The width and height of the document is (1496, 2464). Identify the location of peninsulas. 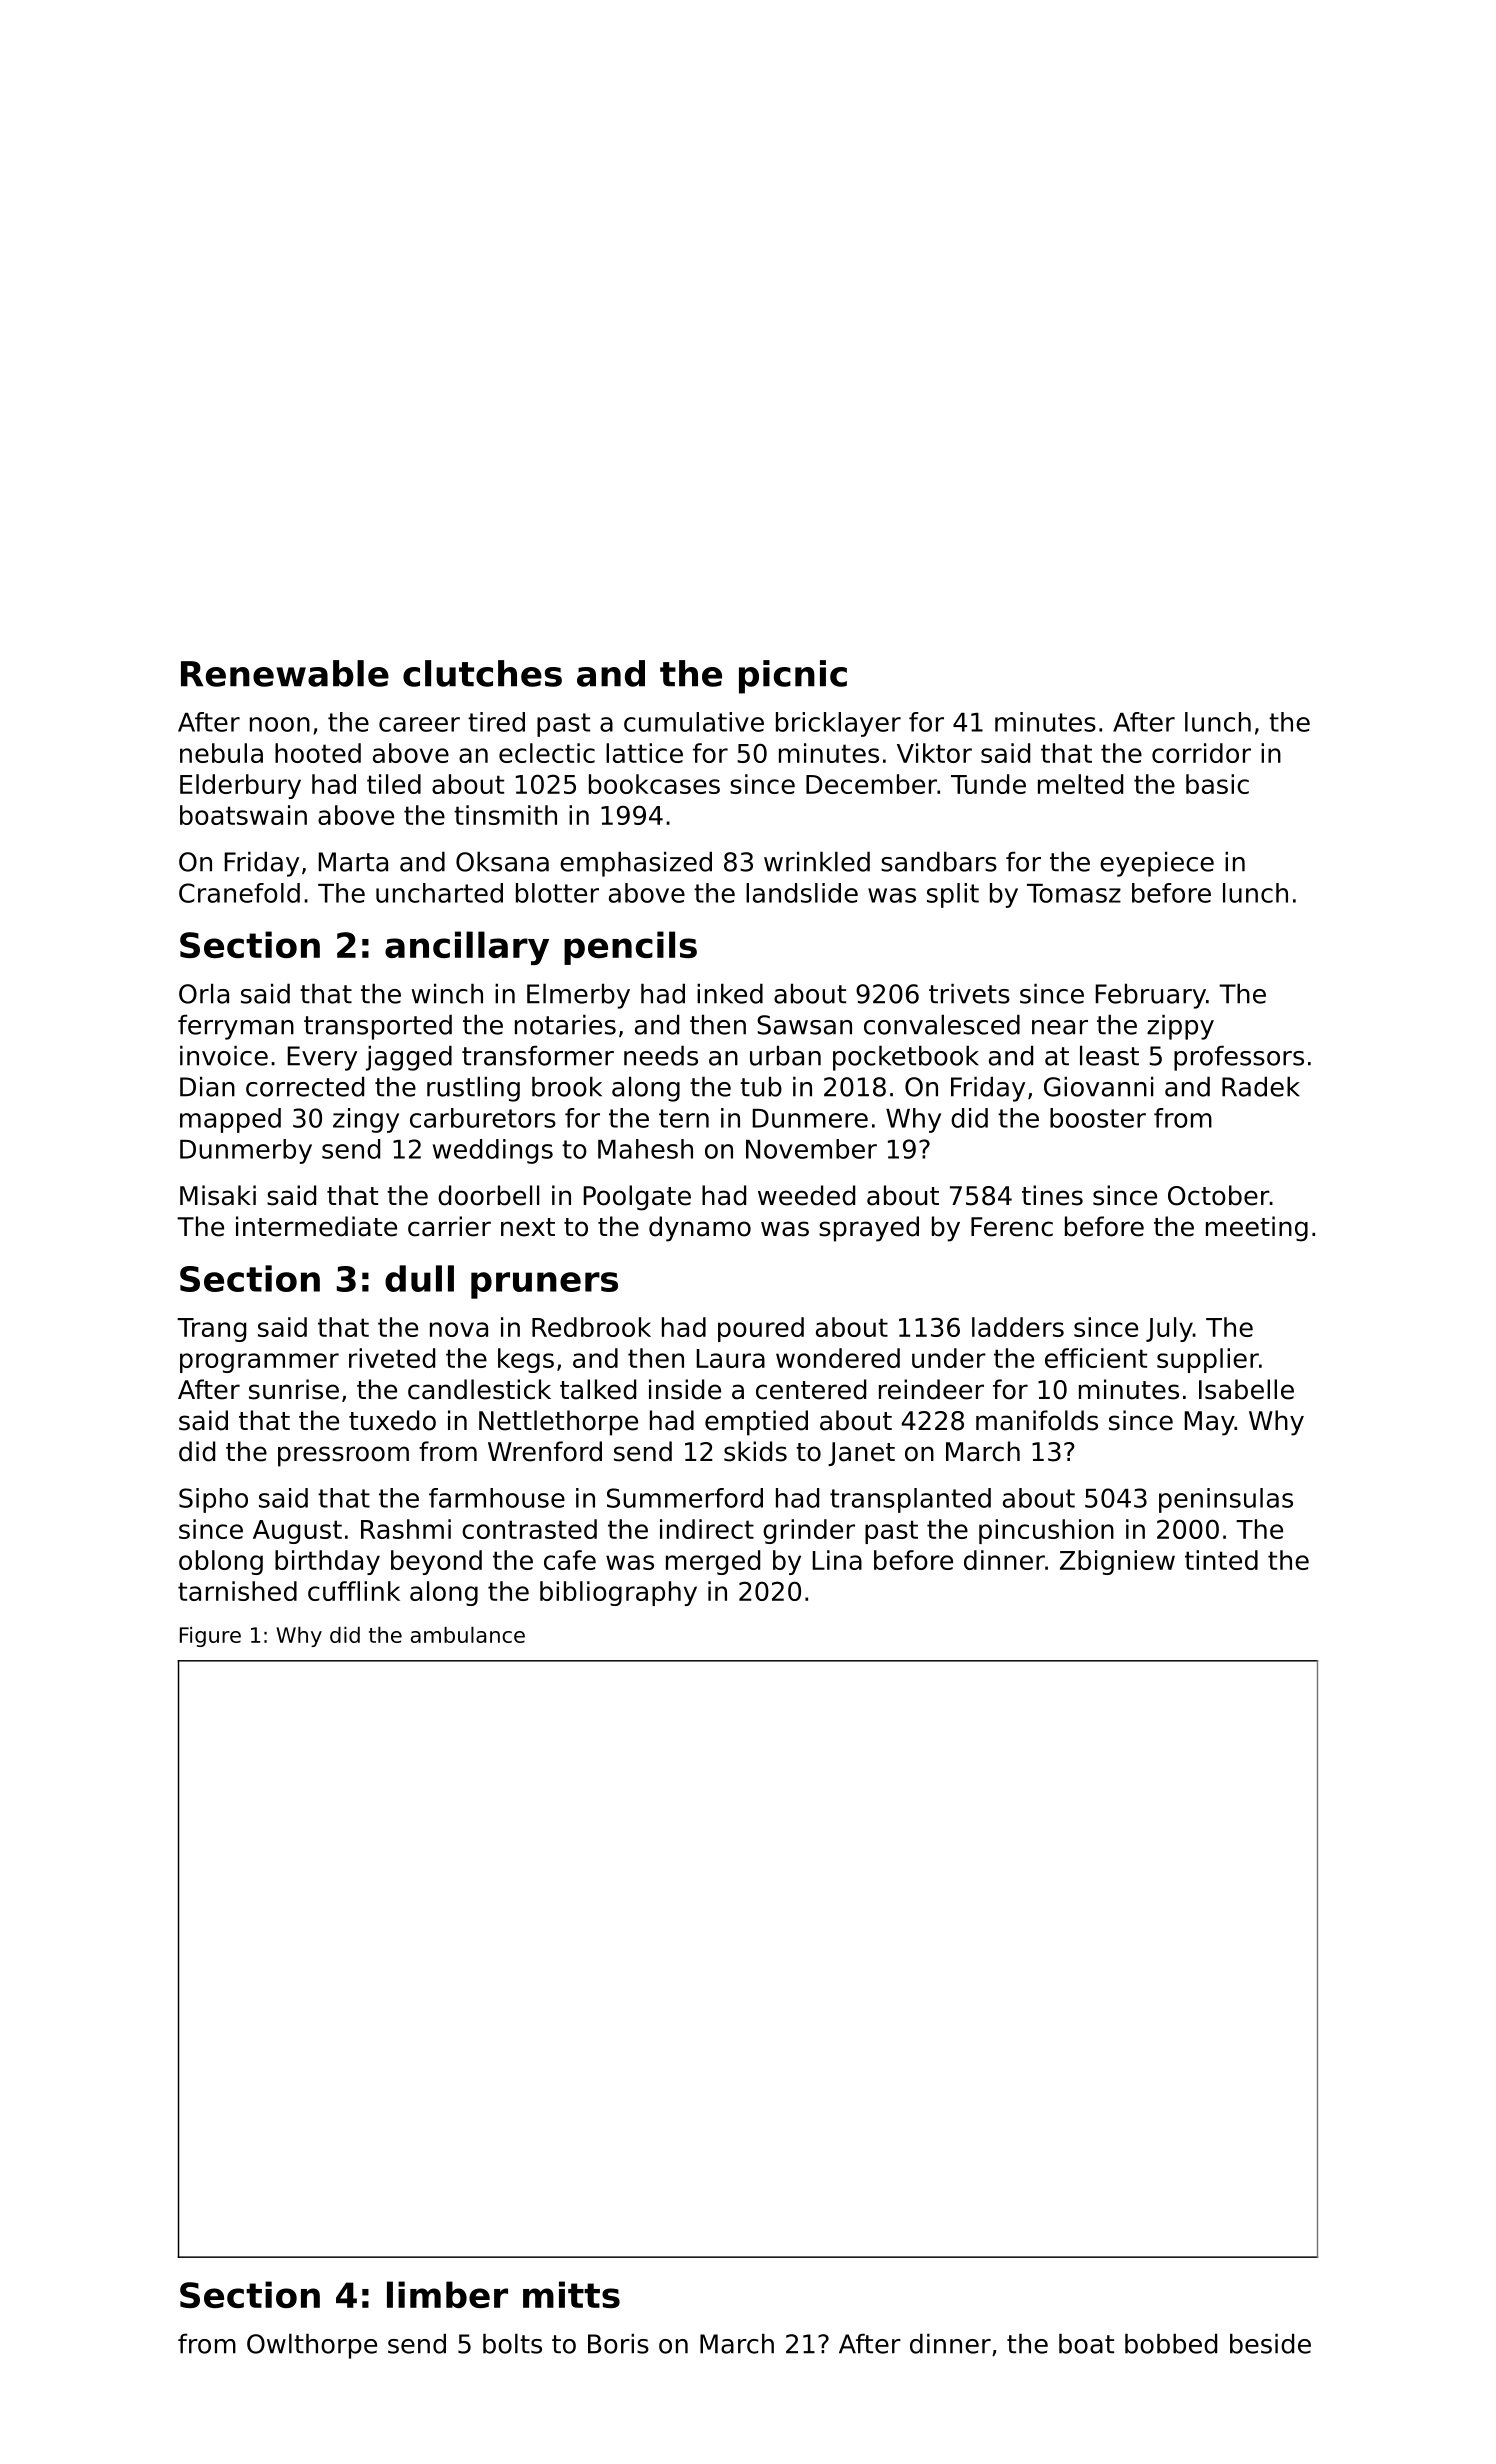
(1226, 1500).
